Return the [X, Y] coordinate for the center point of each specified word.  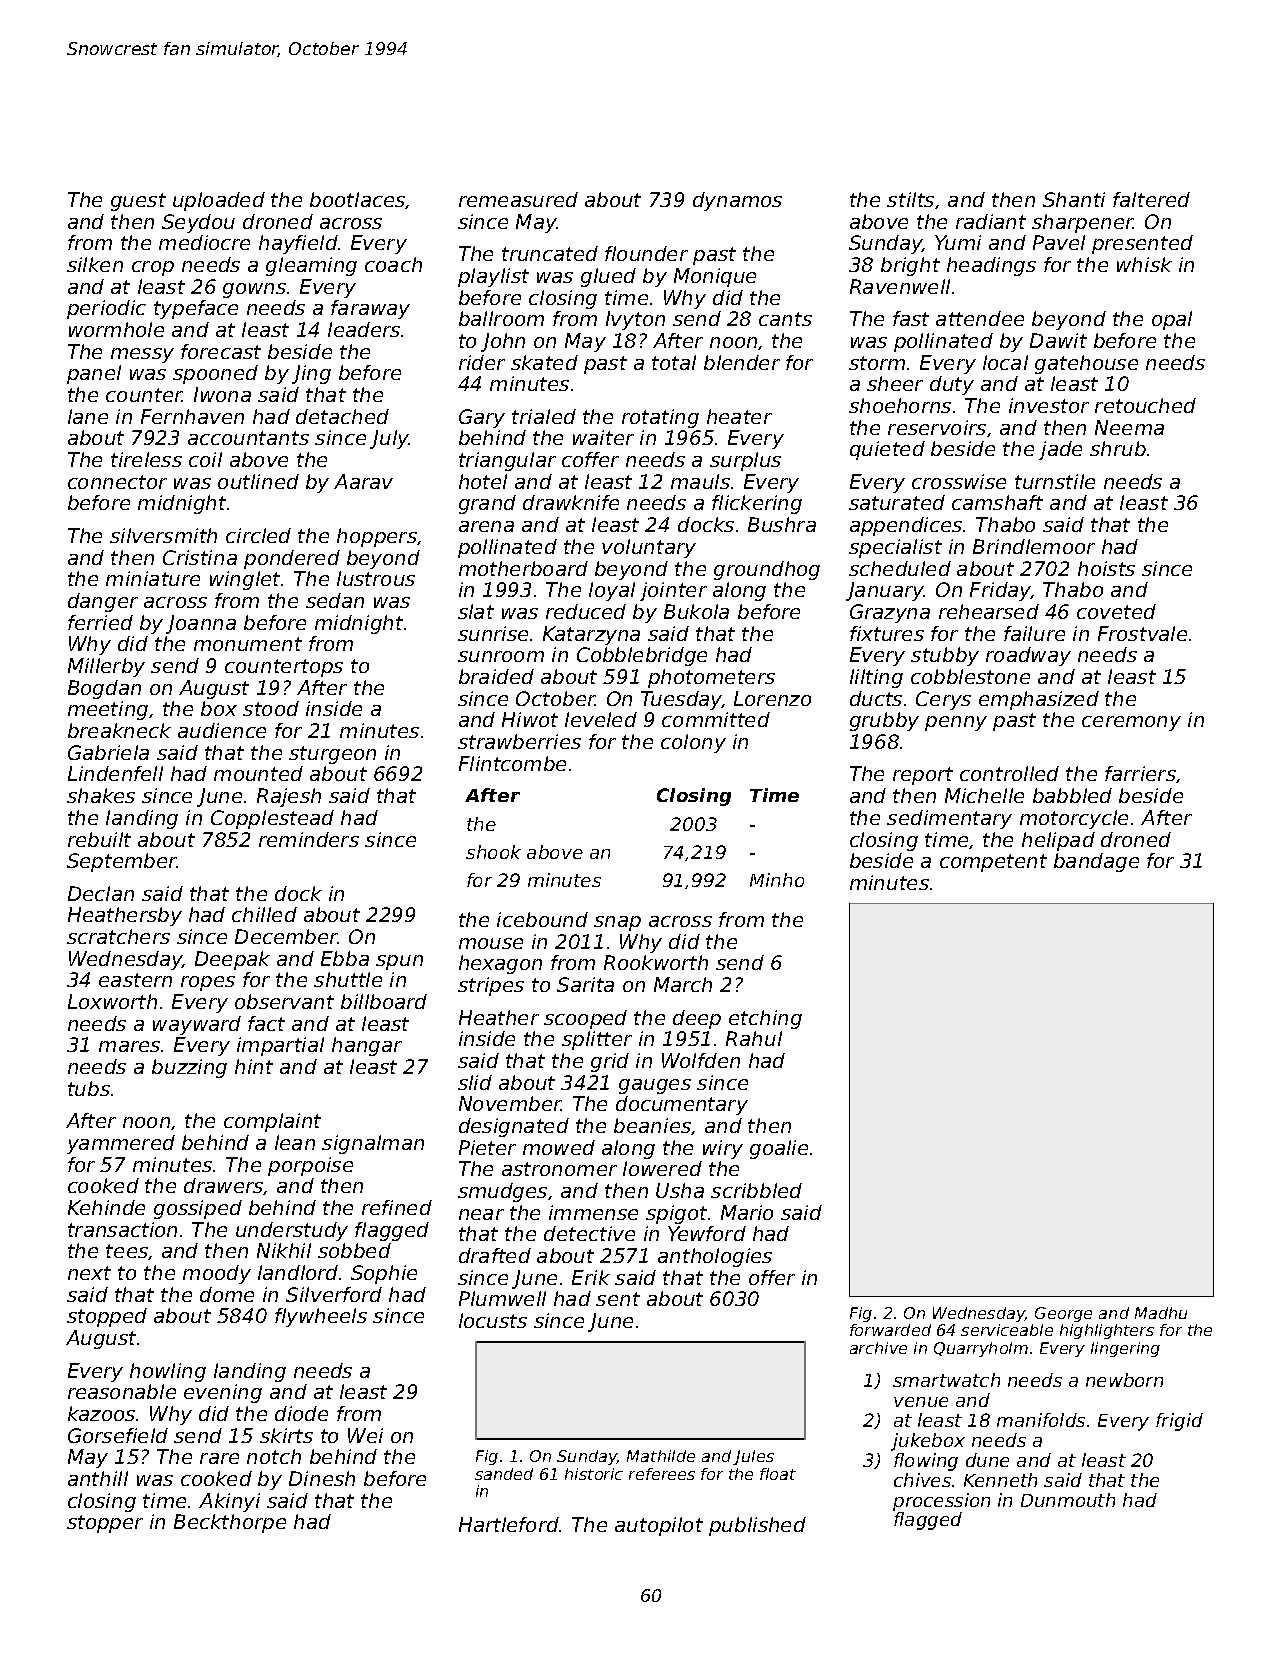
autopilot [659, 1526]
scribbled [756, 1190]
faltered [1151, 199]
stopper [105, 1524]
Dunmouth [1068, 1500]
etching [765, 1019]
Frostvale [1142, 633]
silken [95, 264]
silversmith [163, 535]
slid [475, 1082]
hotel [483, 481]
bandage [1096, 862]
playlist [493, 277]
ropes [208, 983]
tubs [89, 1088]
